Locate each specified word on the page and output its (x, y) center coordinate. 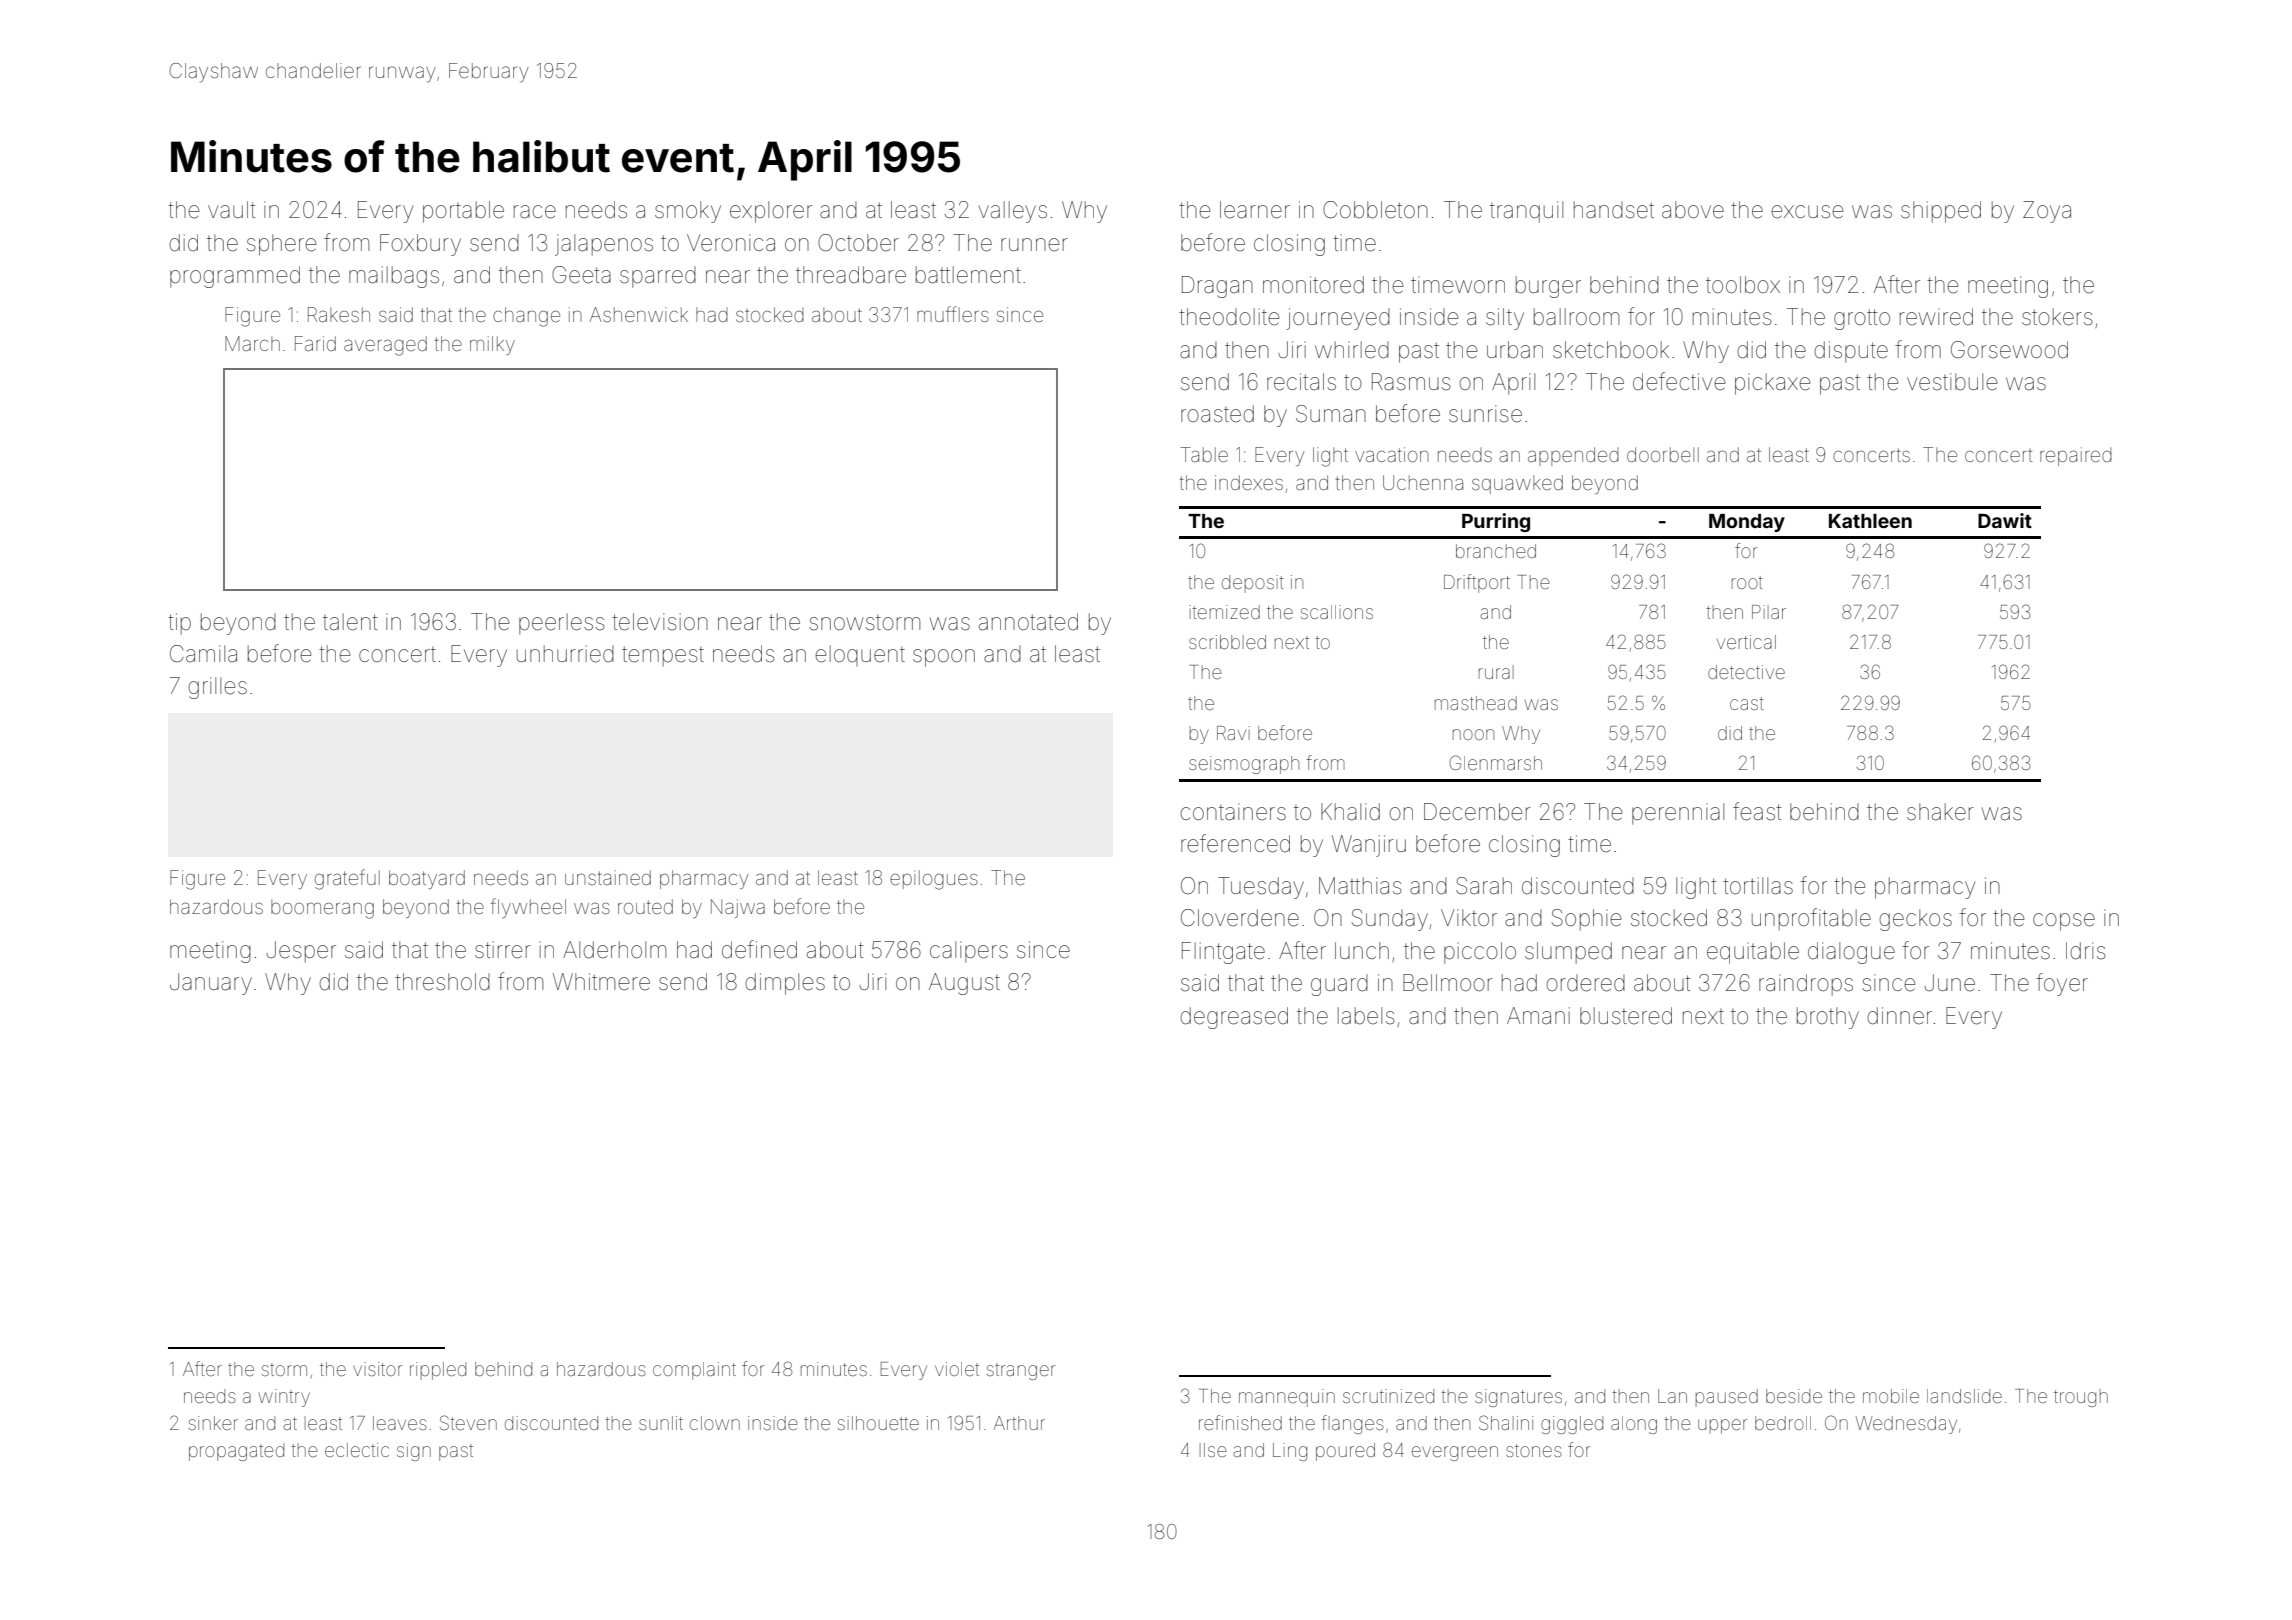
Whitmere (601, 982)
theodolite (1229, 317)
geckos (1915, 920)
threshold (442, 982)
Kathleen (1870, 521)
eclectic (357, 1450)
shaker (1940, 812)
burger (1548, 287)
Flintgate (1223, 953)
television (660, 622)
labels (1366, 1016)
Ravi (1233, 733)
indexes (1249, 482)
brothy (1828, 1018)
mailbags (394, 277)
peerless (562, 624)
